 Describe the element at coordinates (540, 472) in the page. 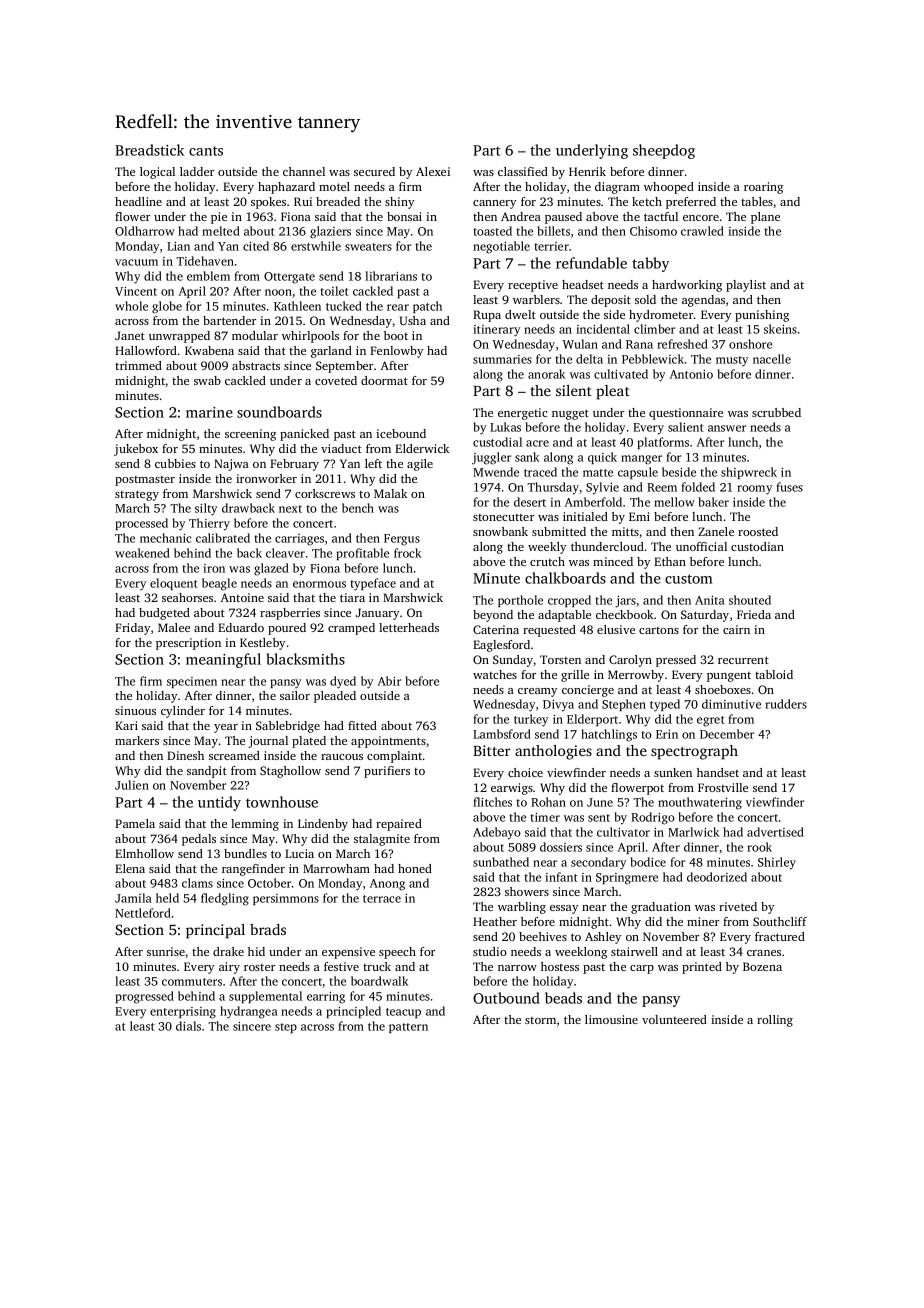

I see `traced` at that location.
